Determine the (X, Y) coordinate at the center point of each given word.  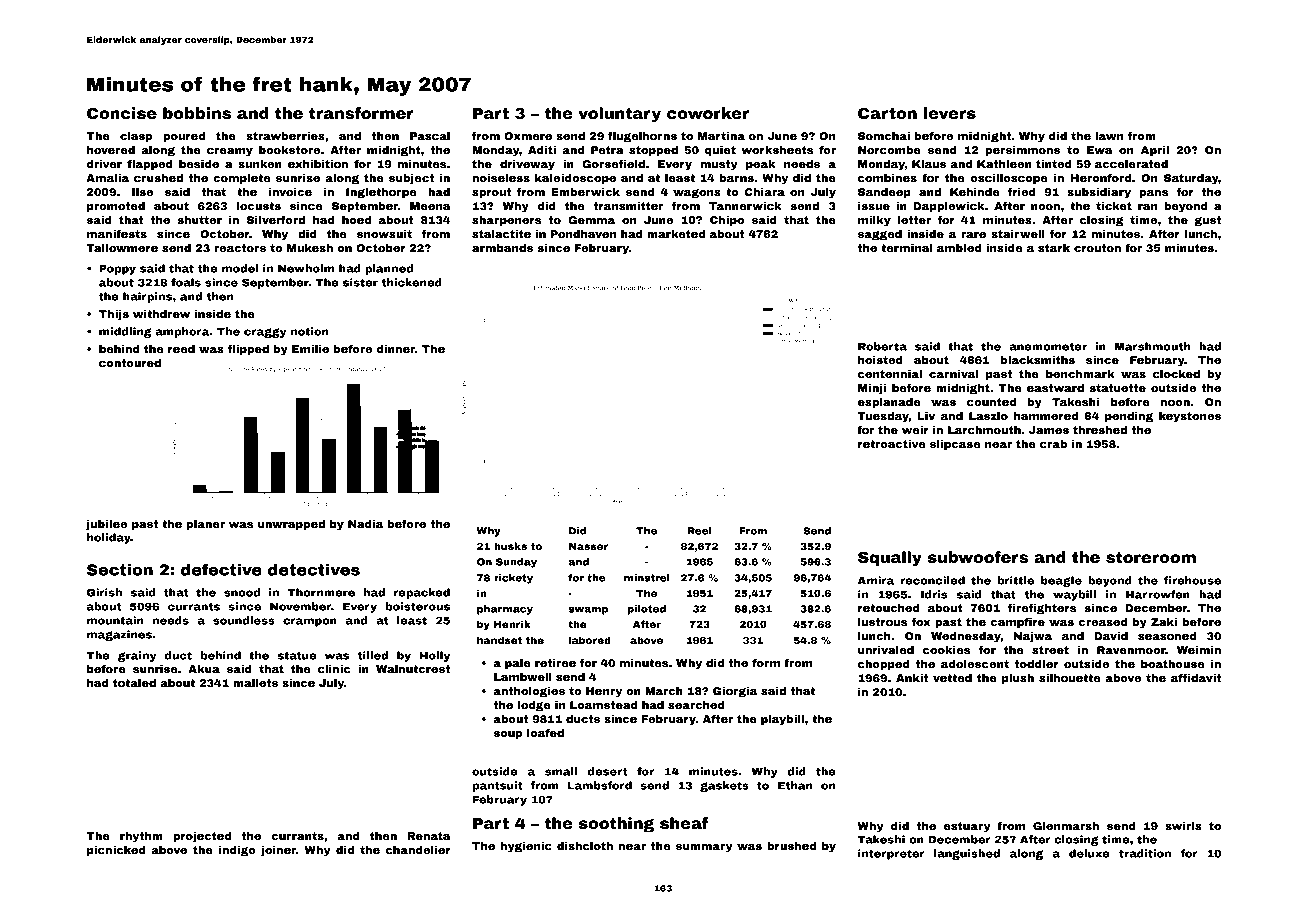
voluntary (619, 115)
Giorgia (735, 692)
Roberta (882, 346)
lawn (1109, 136)
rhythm (141, 837)
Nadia (365, 524)
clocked (1176, 374)
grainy (137, 656)
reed (181, 349)
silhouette (1070, 678)
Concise (122, 113)
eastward (1055, 388)
